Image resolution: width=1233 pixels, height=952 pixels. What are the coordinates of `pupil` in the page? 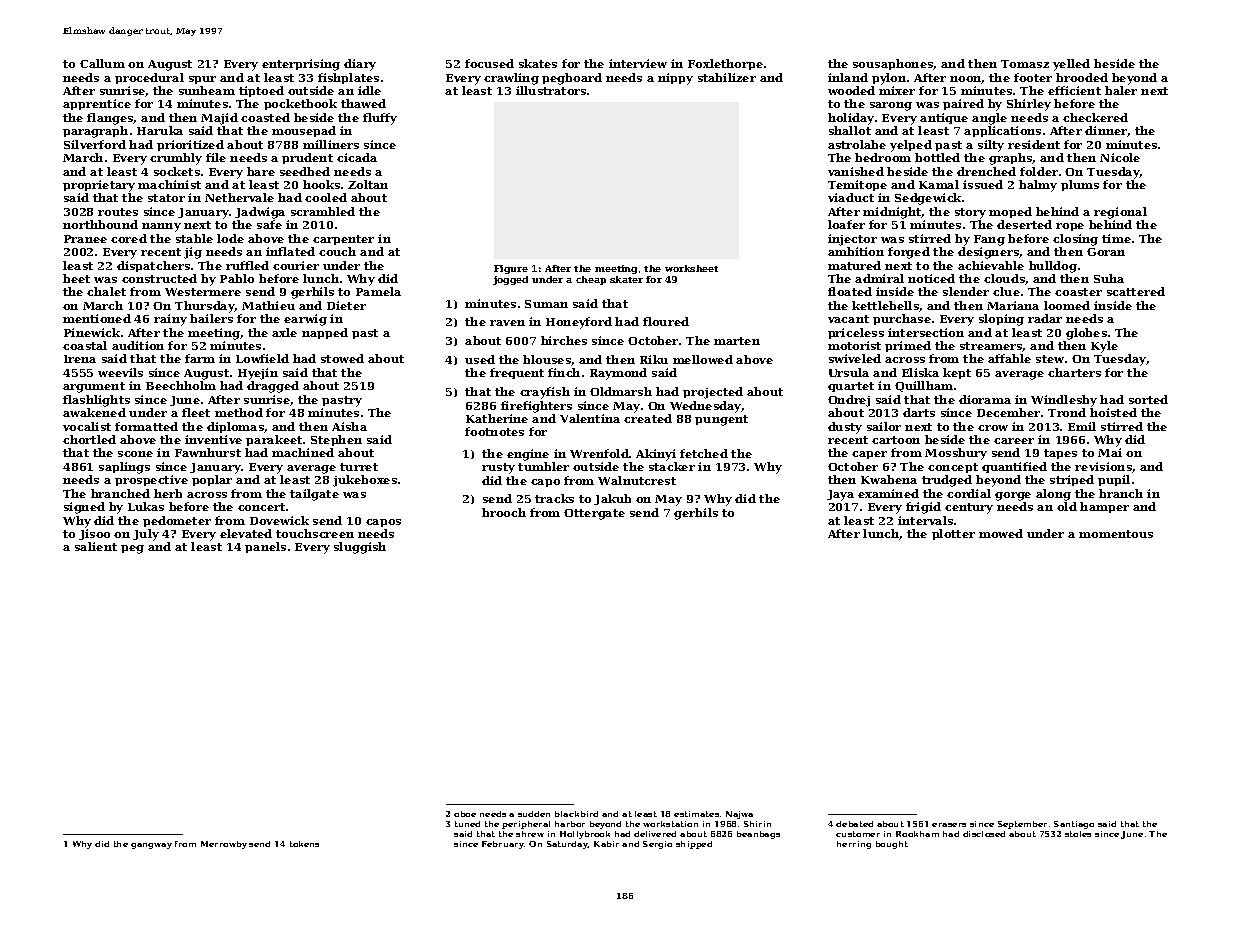 It's located at (1114, 480).
